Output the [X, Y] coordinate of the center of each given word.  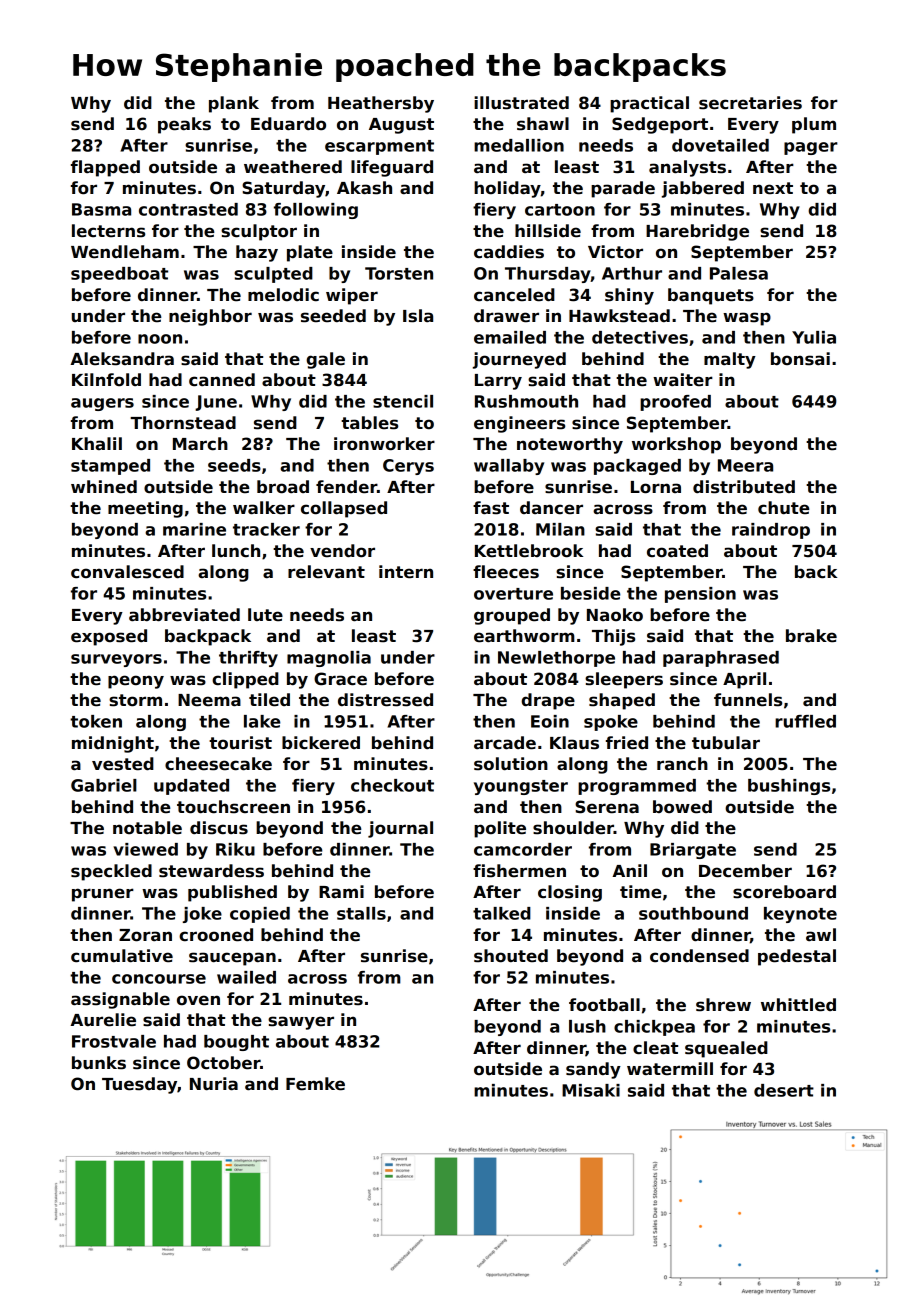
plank [234, 104]
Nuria [214, 1084]
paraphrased [721, 659]
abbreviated [184, 615]
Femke [315, 1084]
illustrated [521, 103]
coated [677, 551]
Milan [560, 529]
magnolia [329, 659]
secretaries [750, 103]
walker [264, 508]
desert [784, 1090]
